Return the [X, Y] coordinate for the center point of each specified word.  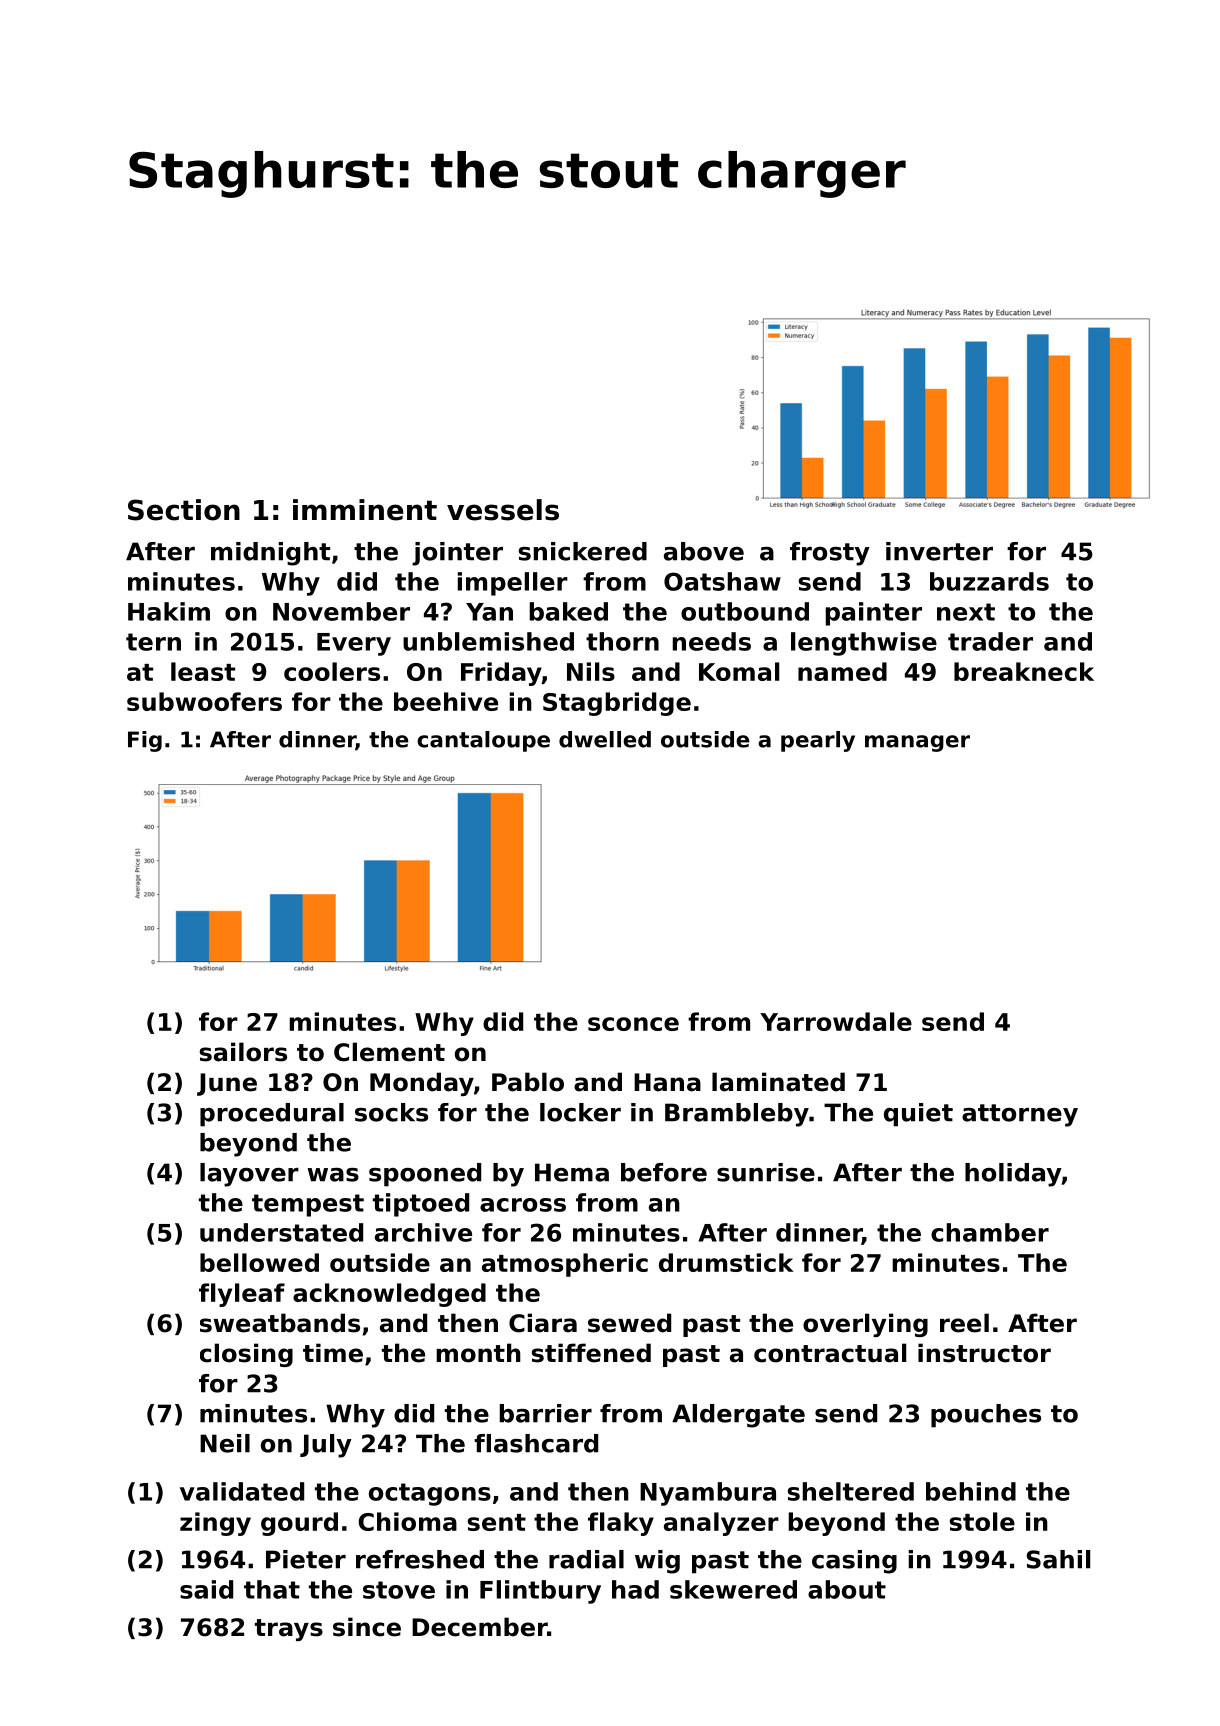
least [203, 671]
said [206, 1589]
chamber [990, 1232]
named [842, 671]
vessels [503, 510]
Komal [739, 671]
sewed [629, 1323]
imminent [365, 510]
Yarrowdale [836, 1021]
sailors [243, 1052]
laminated [778, 1082]
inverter [939, 551]
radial [586, 1559]
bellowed [259, 1262]
